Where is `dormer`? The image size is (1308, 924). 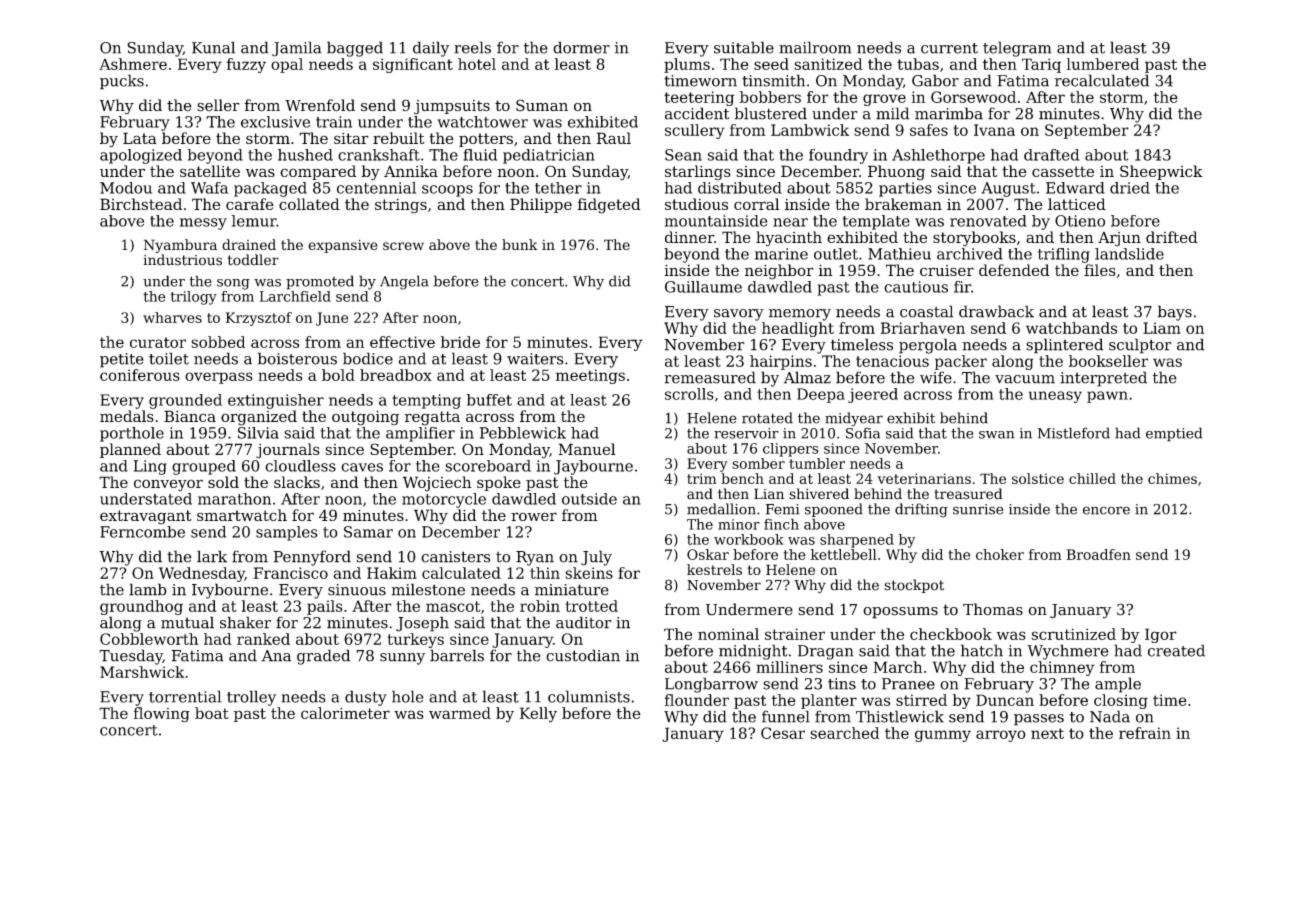
dormer is located at coordinates (581, 47).
